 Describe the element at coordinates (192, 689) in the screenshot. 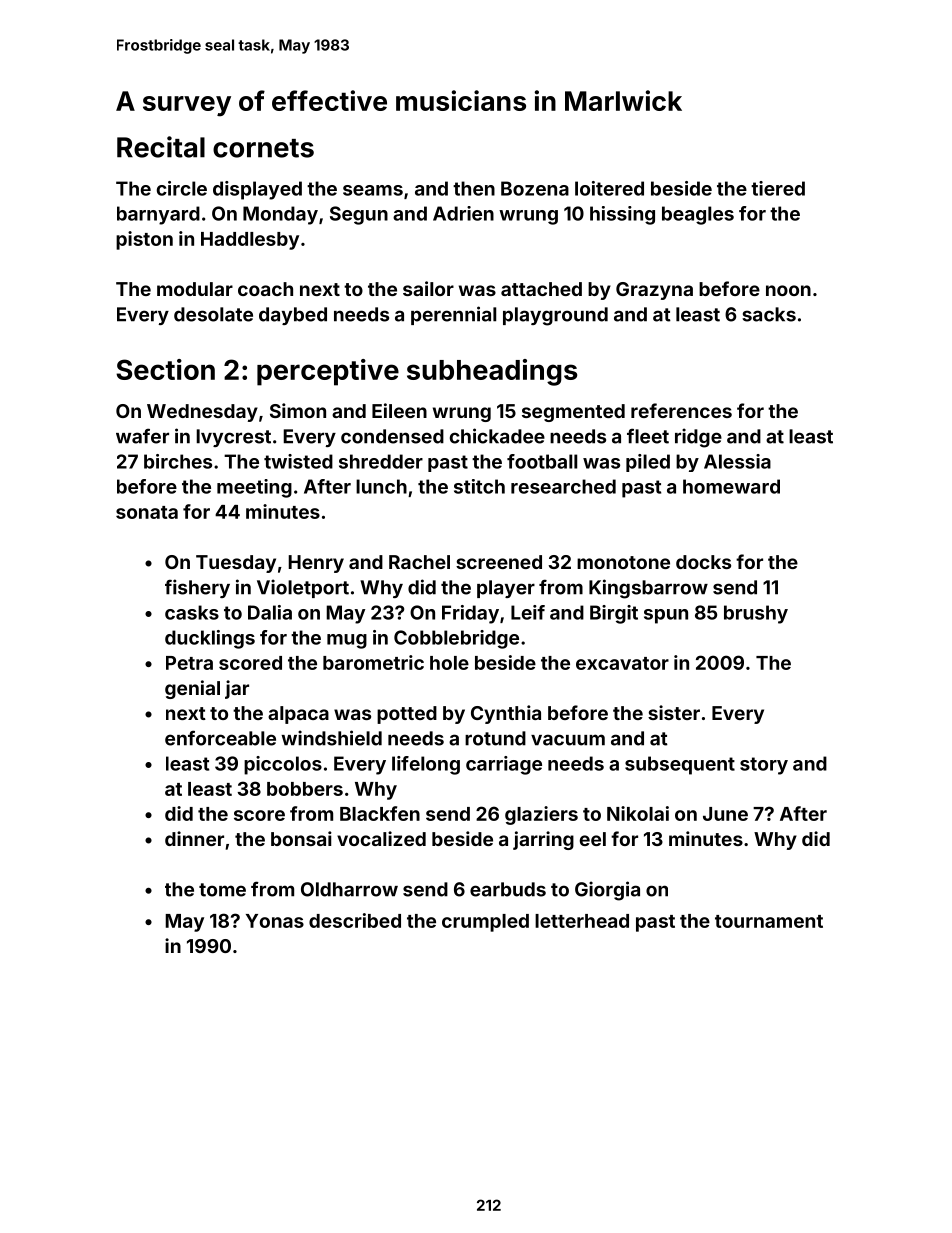

I see `genial` at that location.
